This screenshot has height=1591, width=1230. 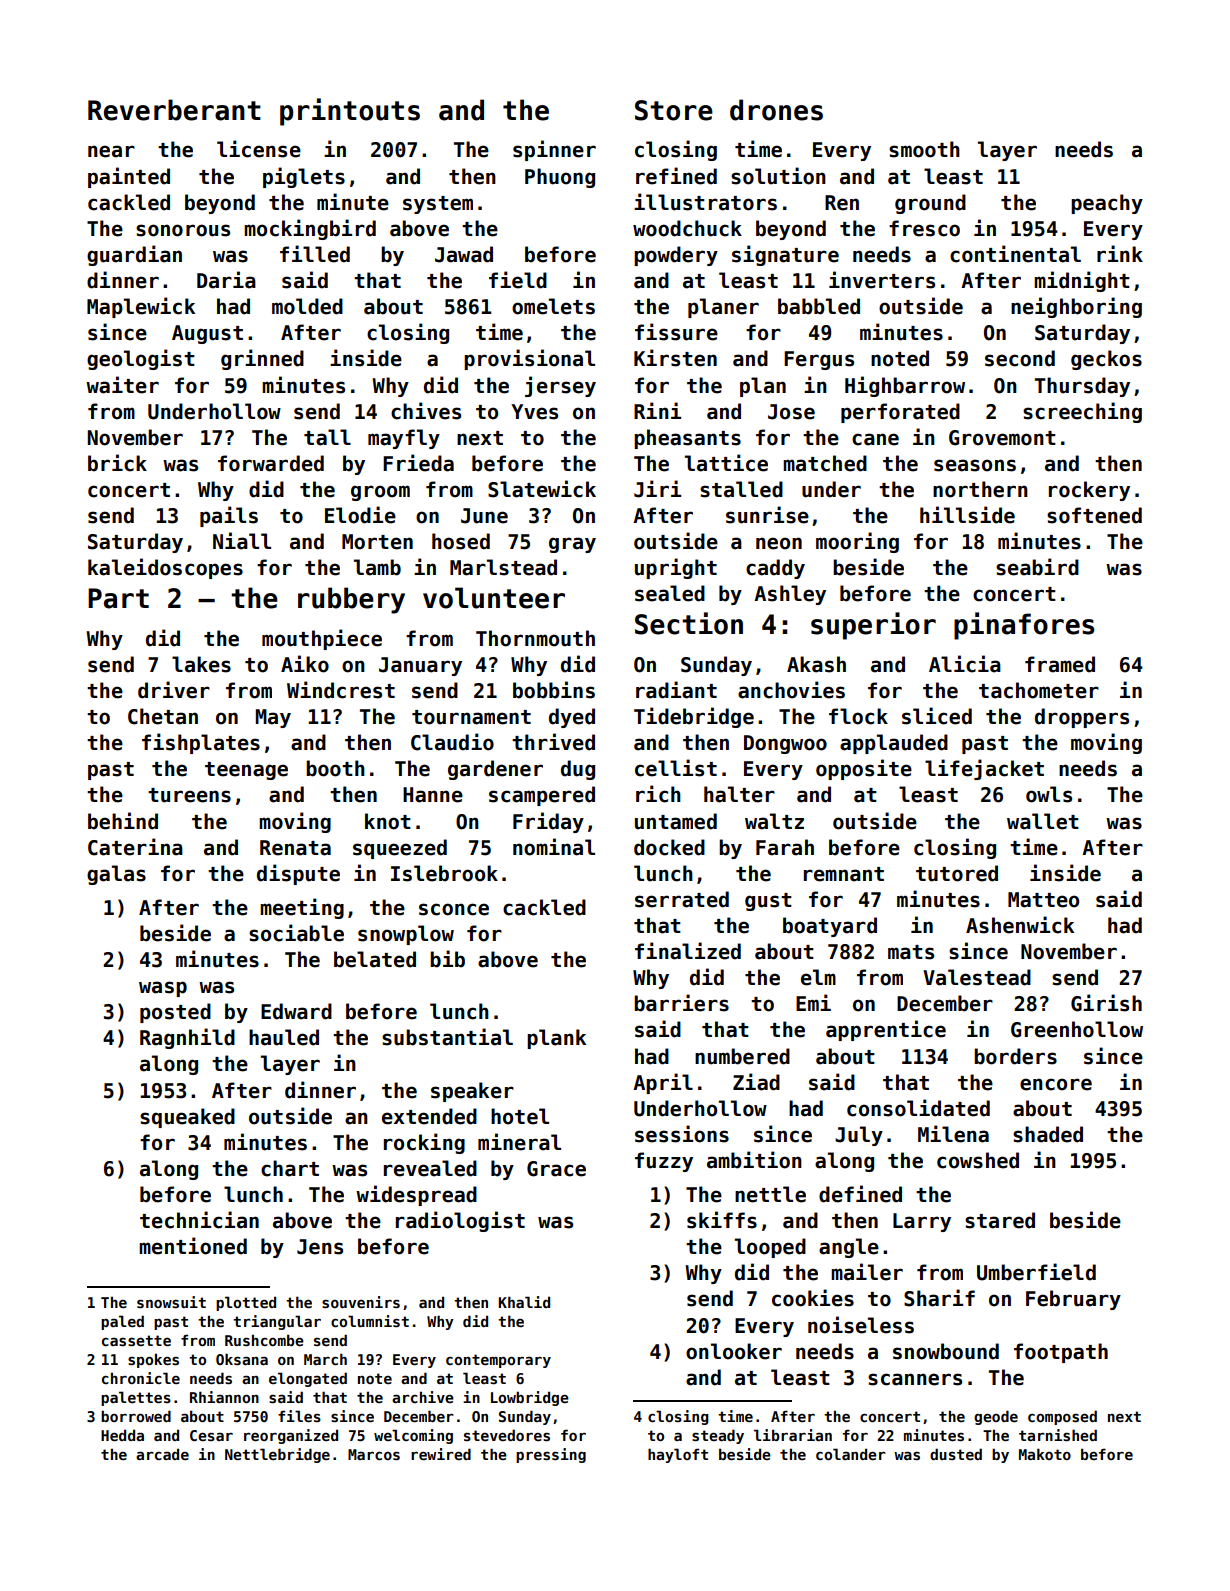 I want to click on ground, so click(x=930, y=204).
